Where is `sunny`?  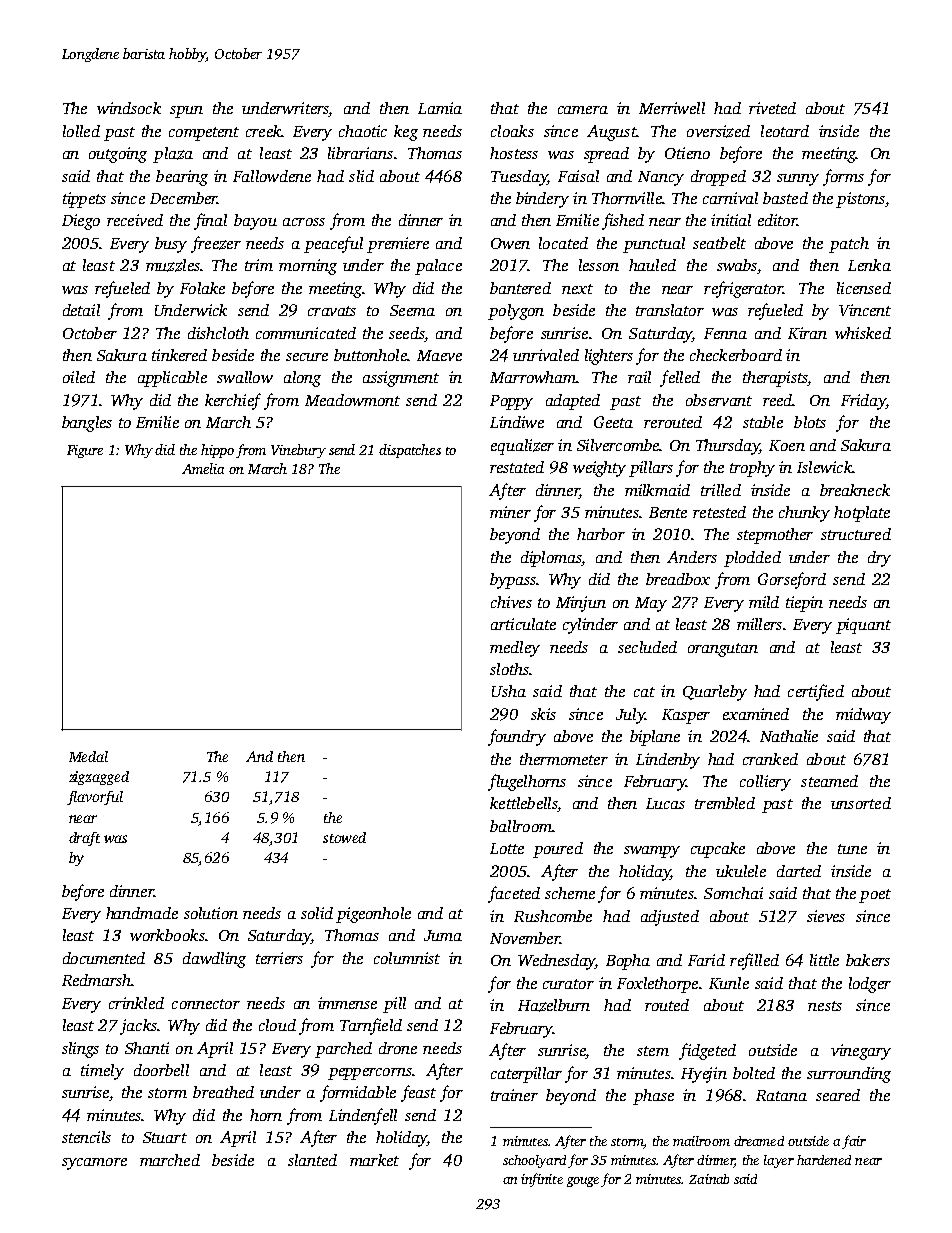 sunny is located at coordinates (798, 180).
